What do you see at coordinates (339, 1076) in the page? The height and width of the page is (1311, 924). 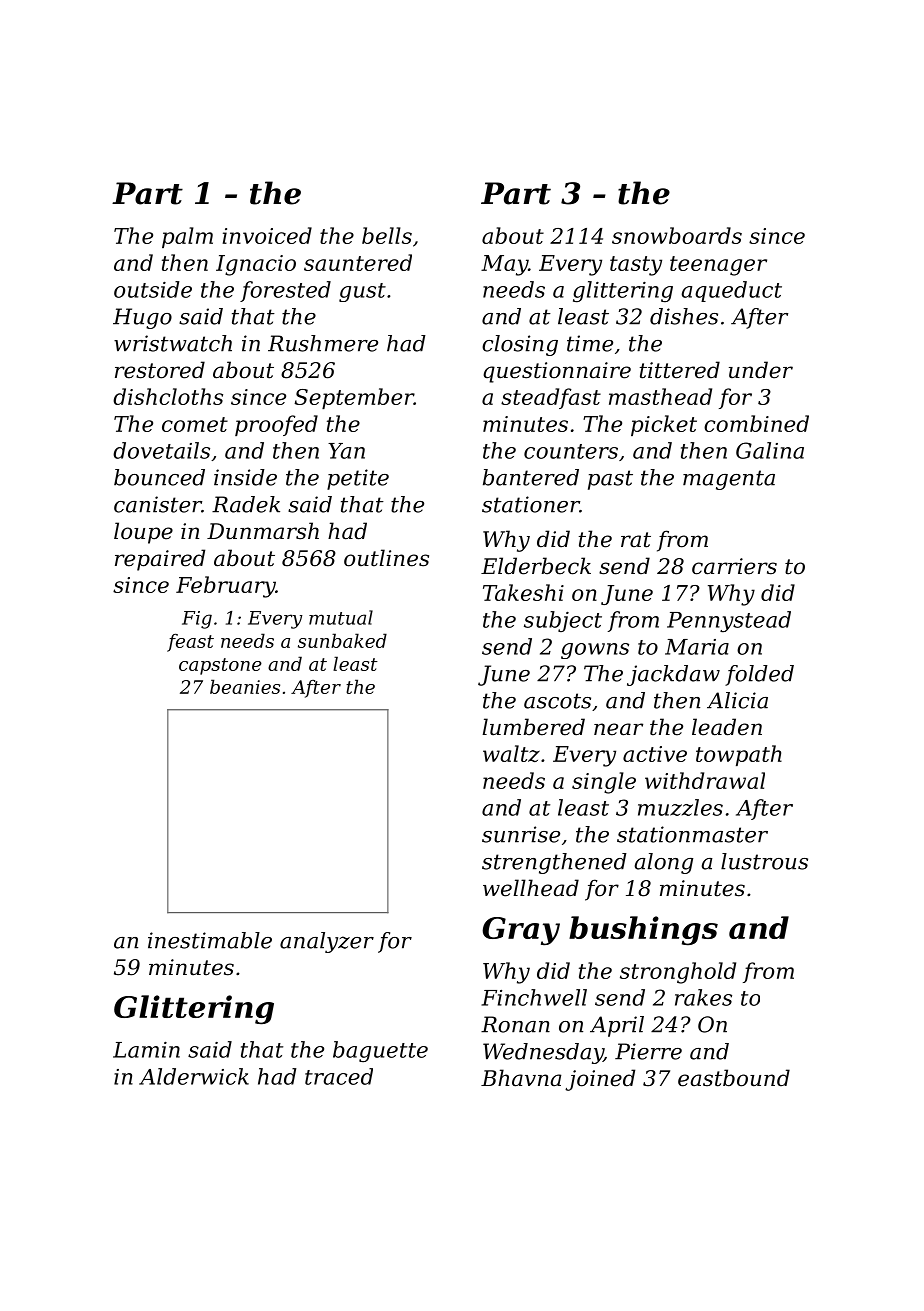 I see `traced` at bounding box center [339, 1076].
